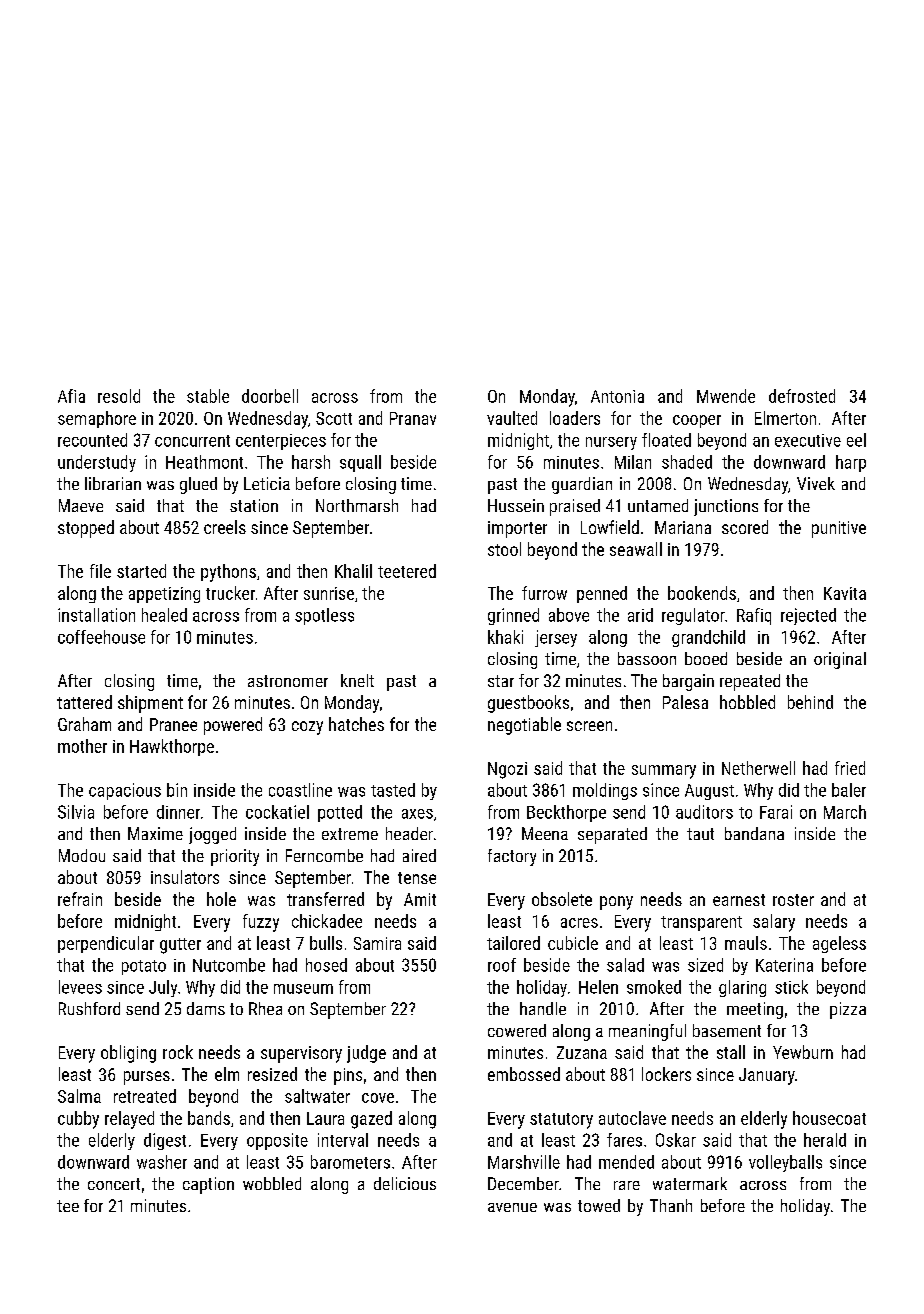 The image size is (924, 1314). I want to click on Elmerton, so click(785, 418).
